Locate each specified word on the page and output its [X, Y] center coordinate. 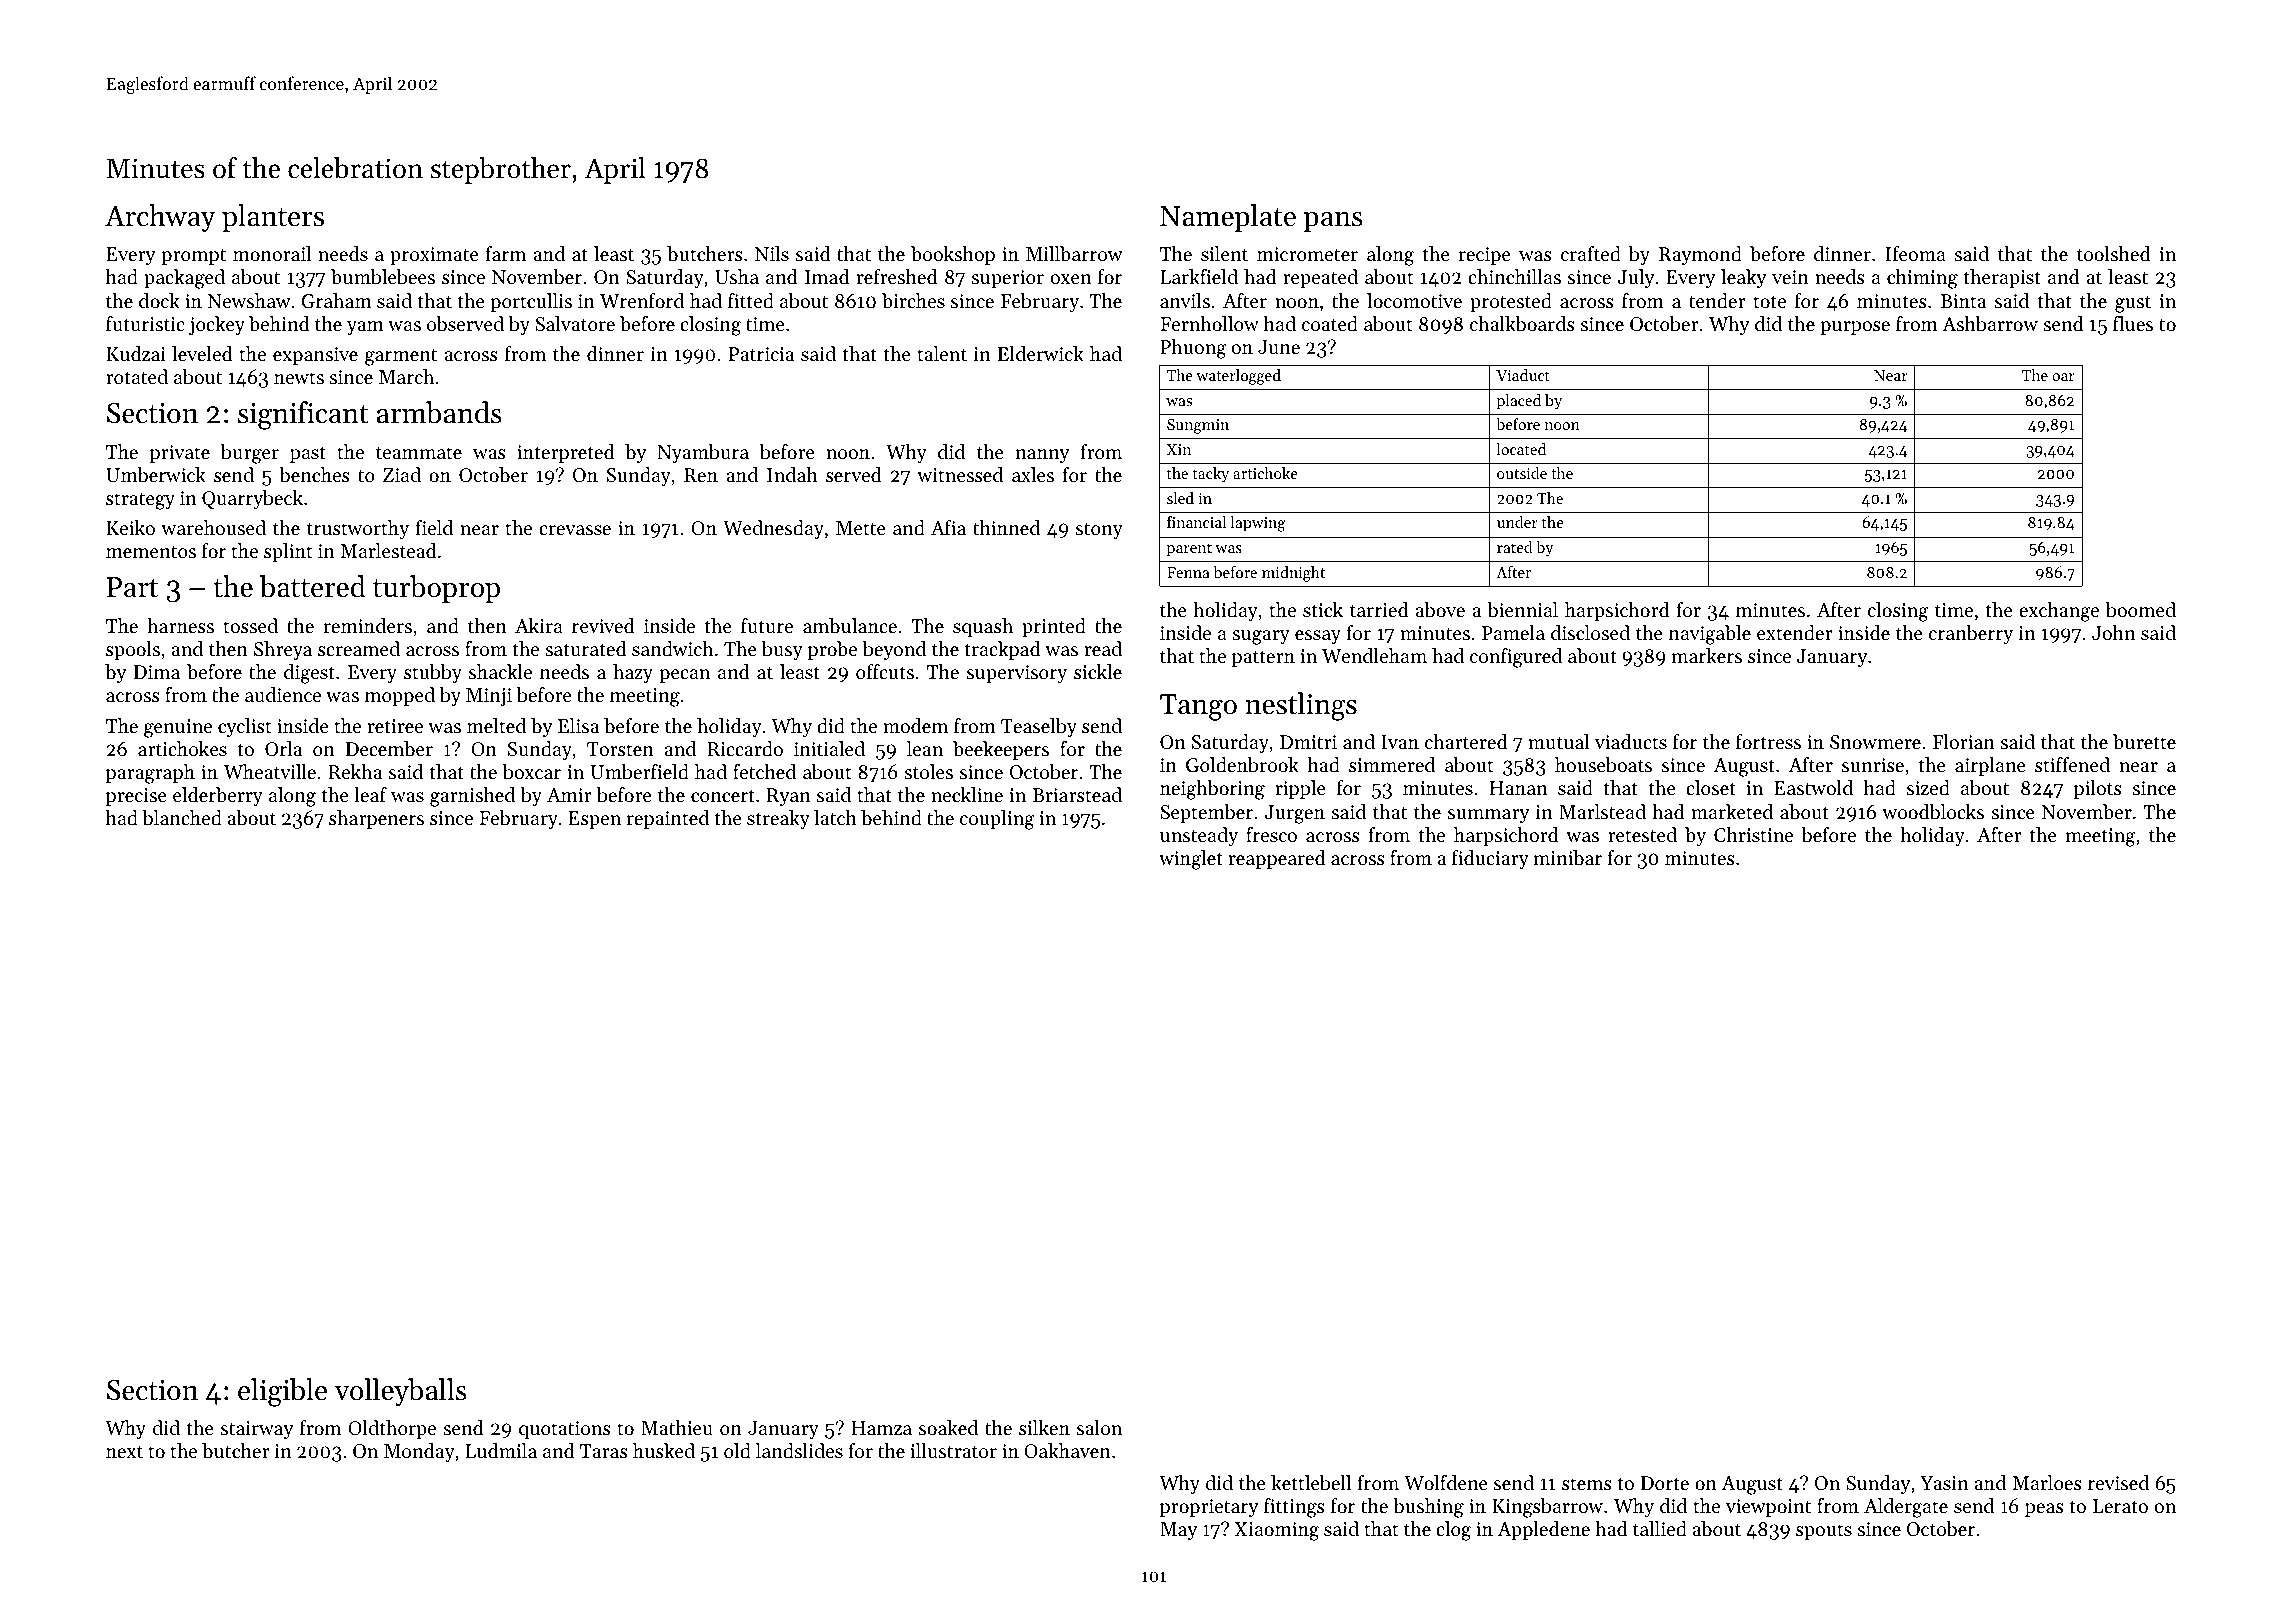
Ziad [402, 474]
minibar [1568, 858]
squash [983, 628]
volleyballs [400, 1392]
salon [1099, 1428]
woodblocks [1933, 812]
